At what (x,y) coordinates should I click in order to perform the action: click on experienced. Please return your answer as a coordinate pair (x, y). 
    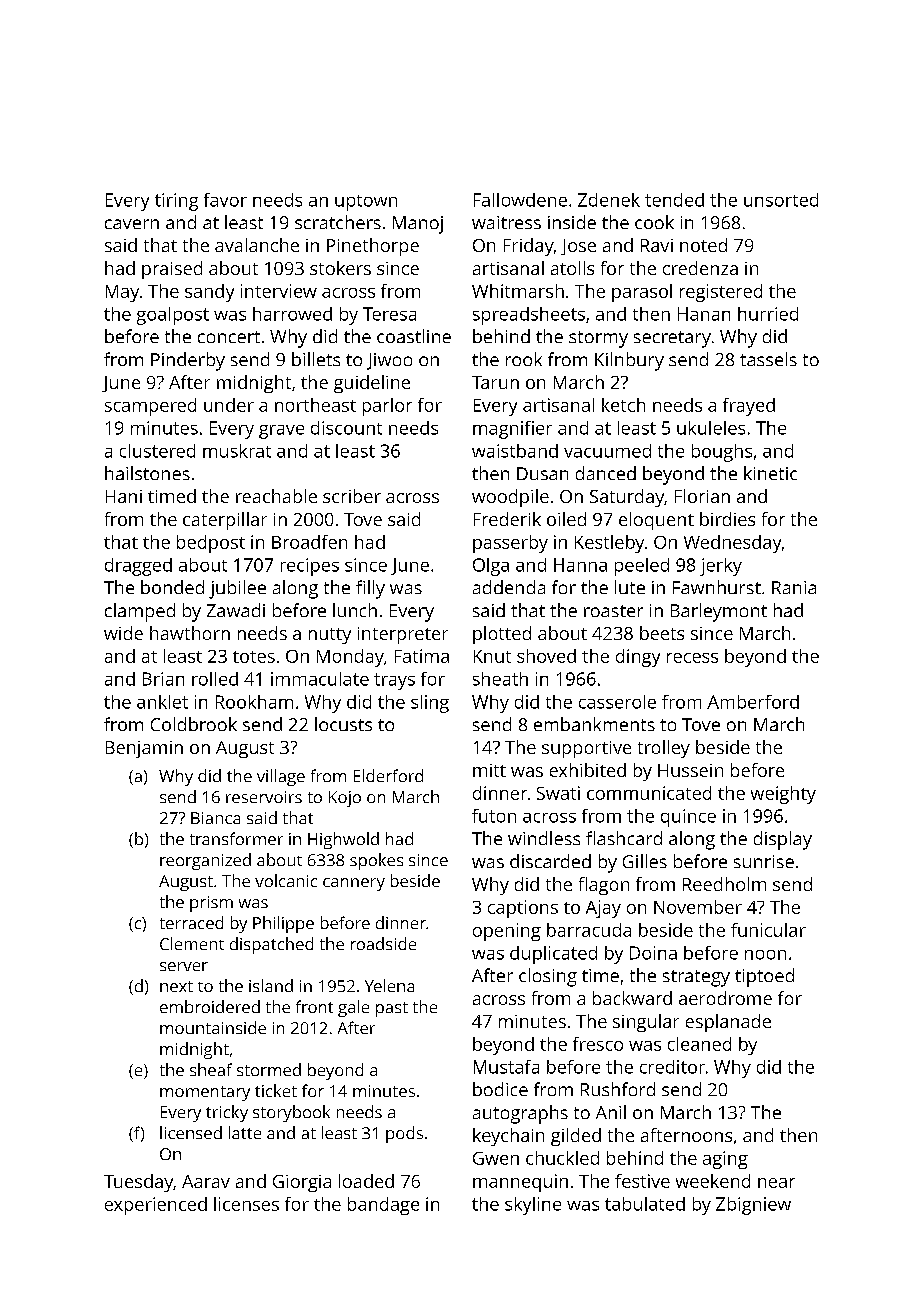
    Looking at the image, I should click on (156, 1206).
